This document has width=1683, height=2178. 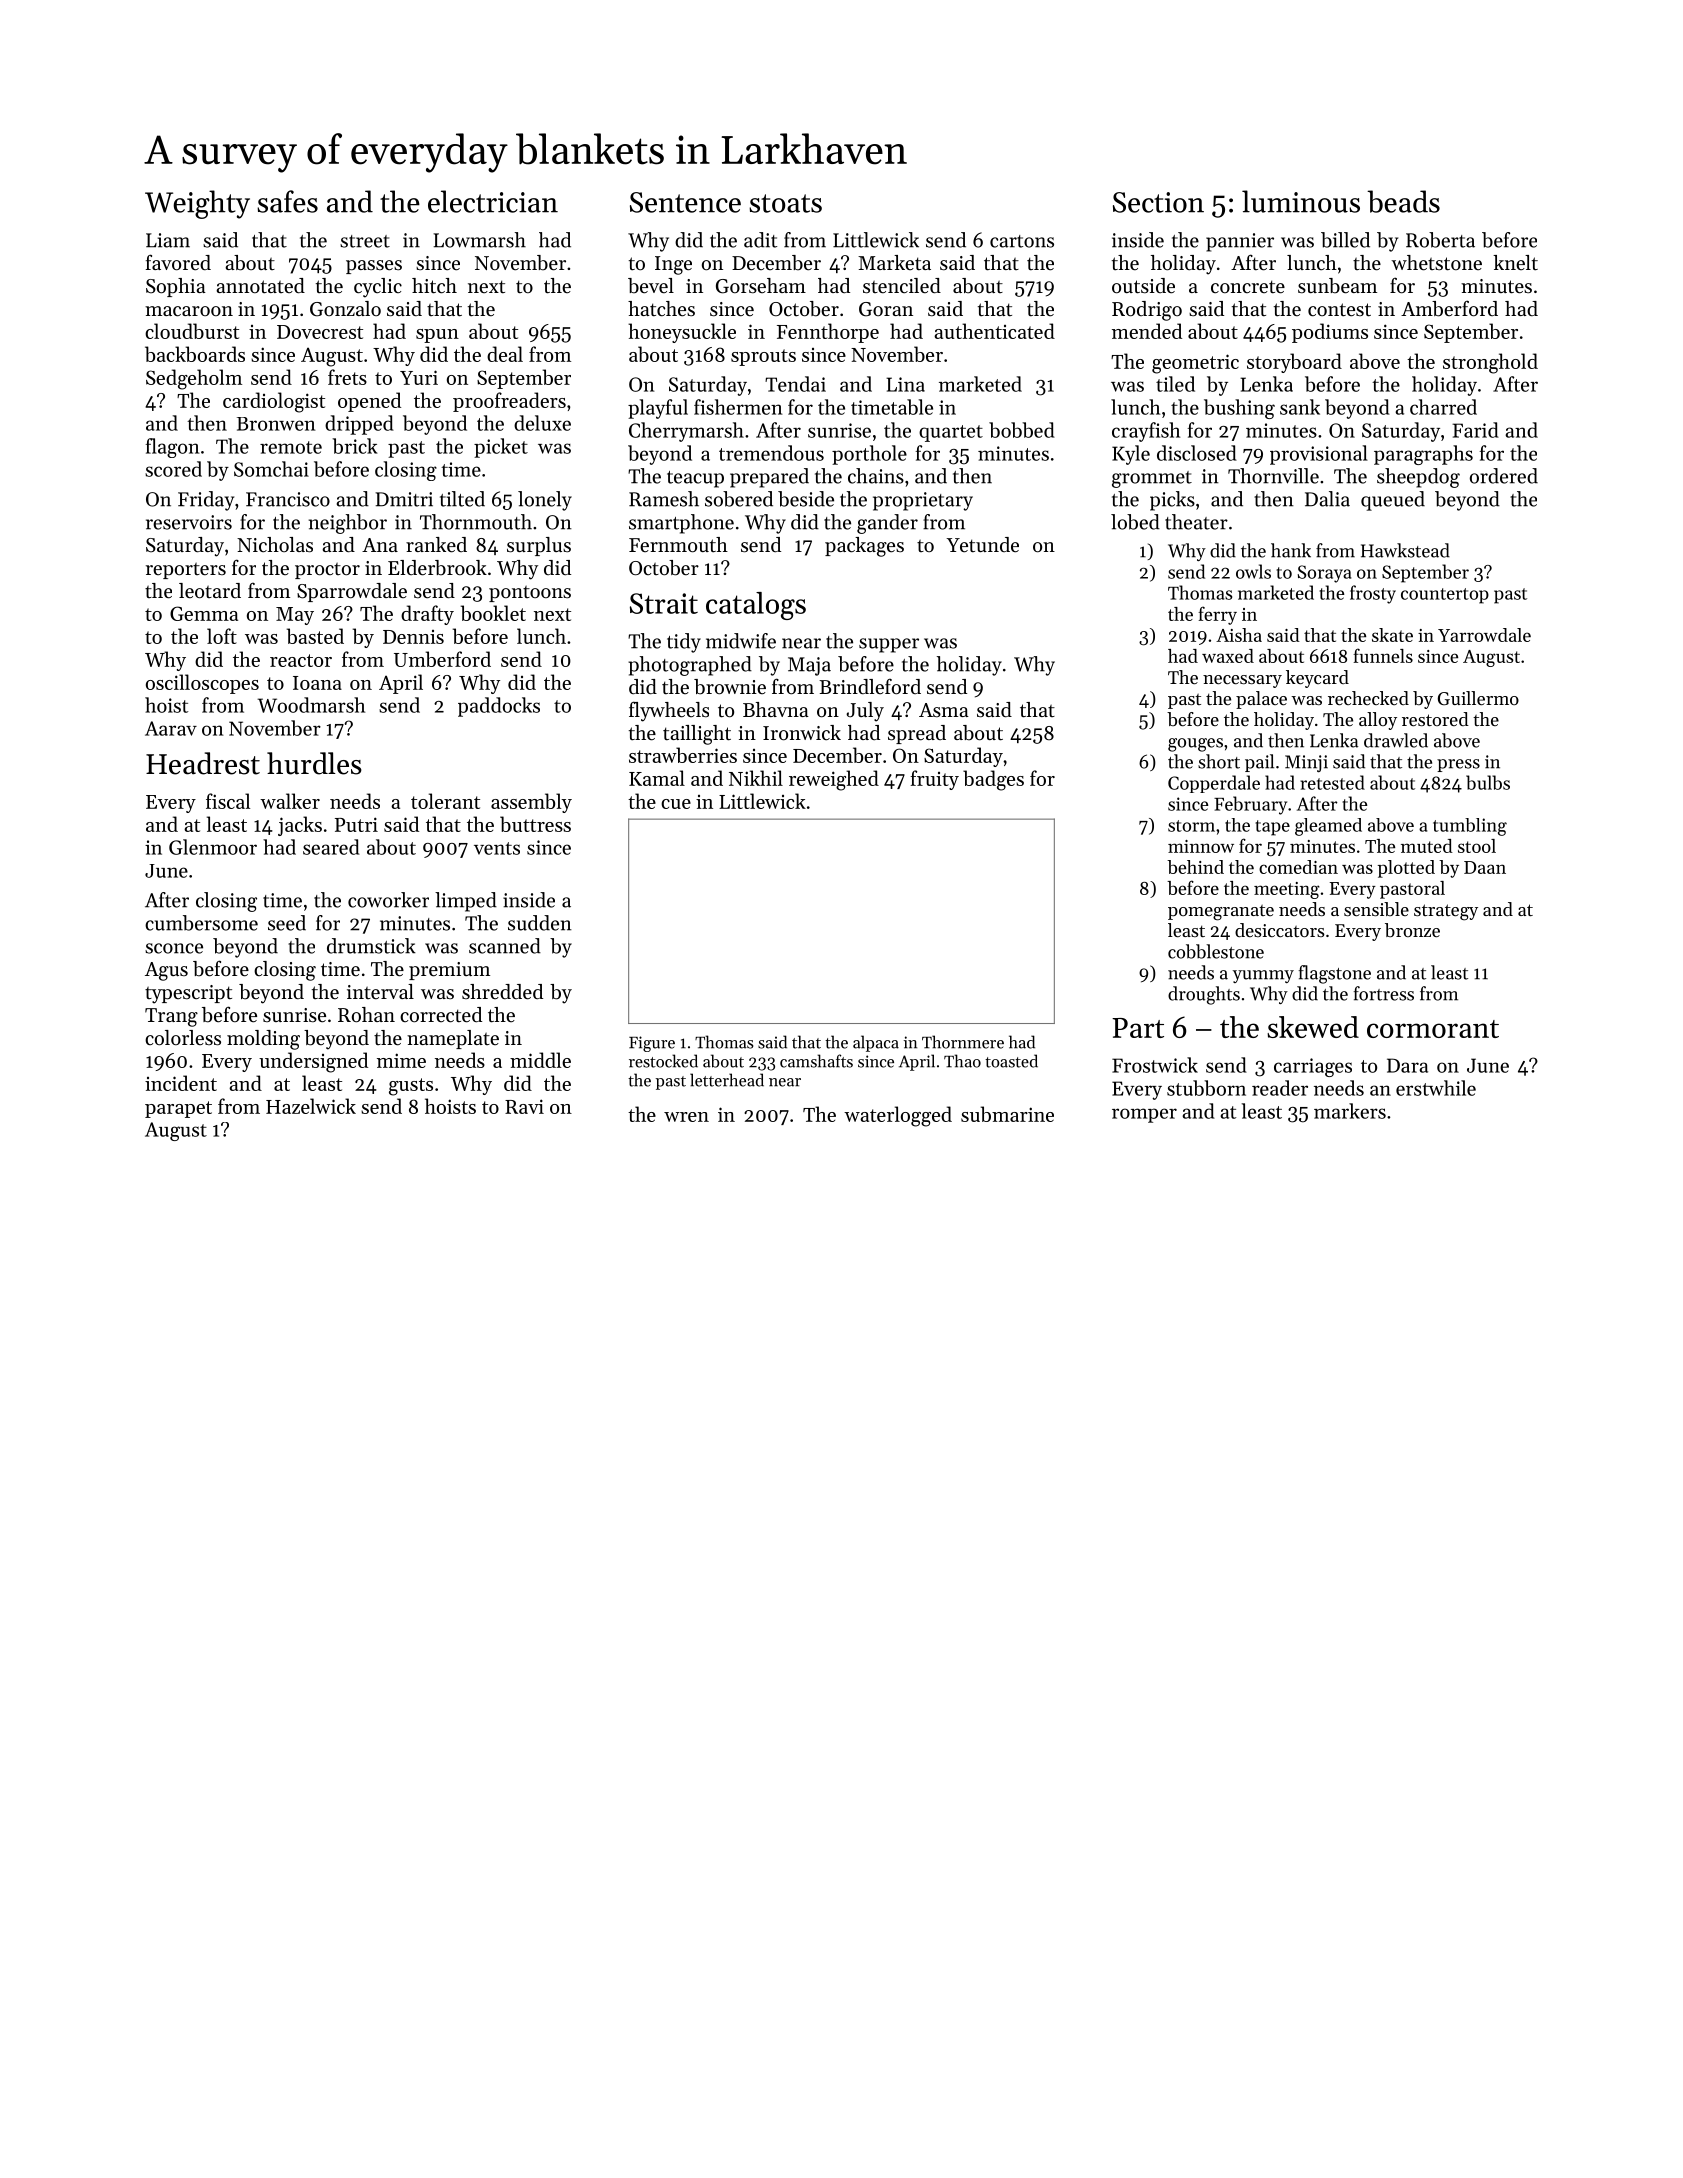 I want to click on Headrest, so click(x=203, y=763).
